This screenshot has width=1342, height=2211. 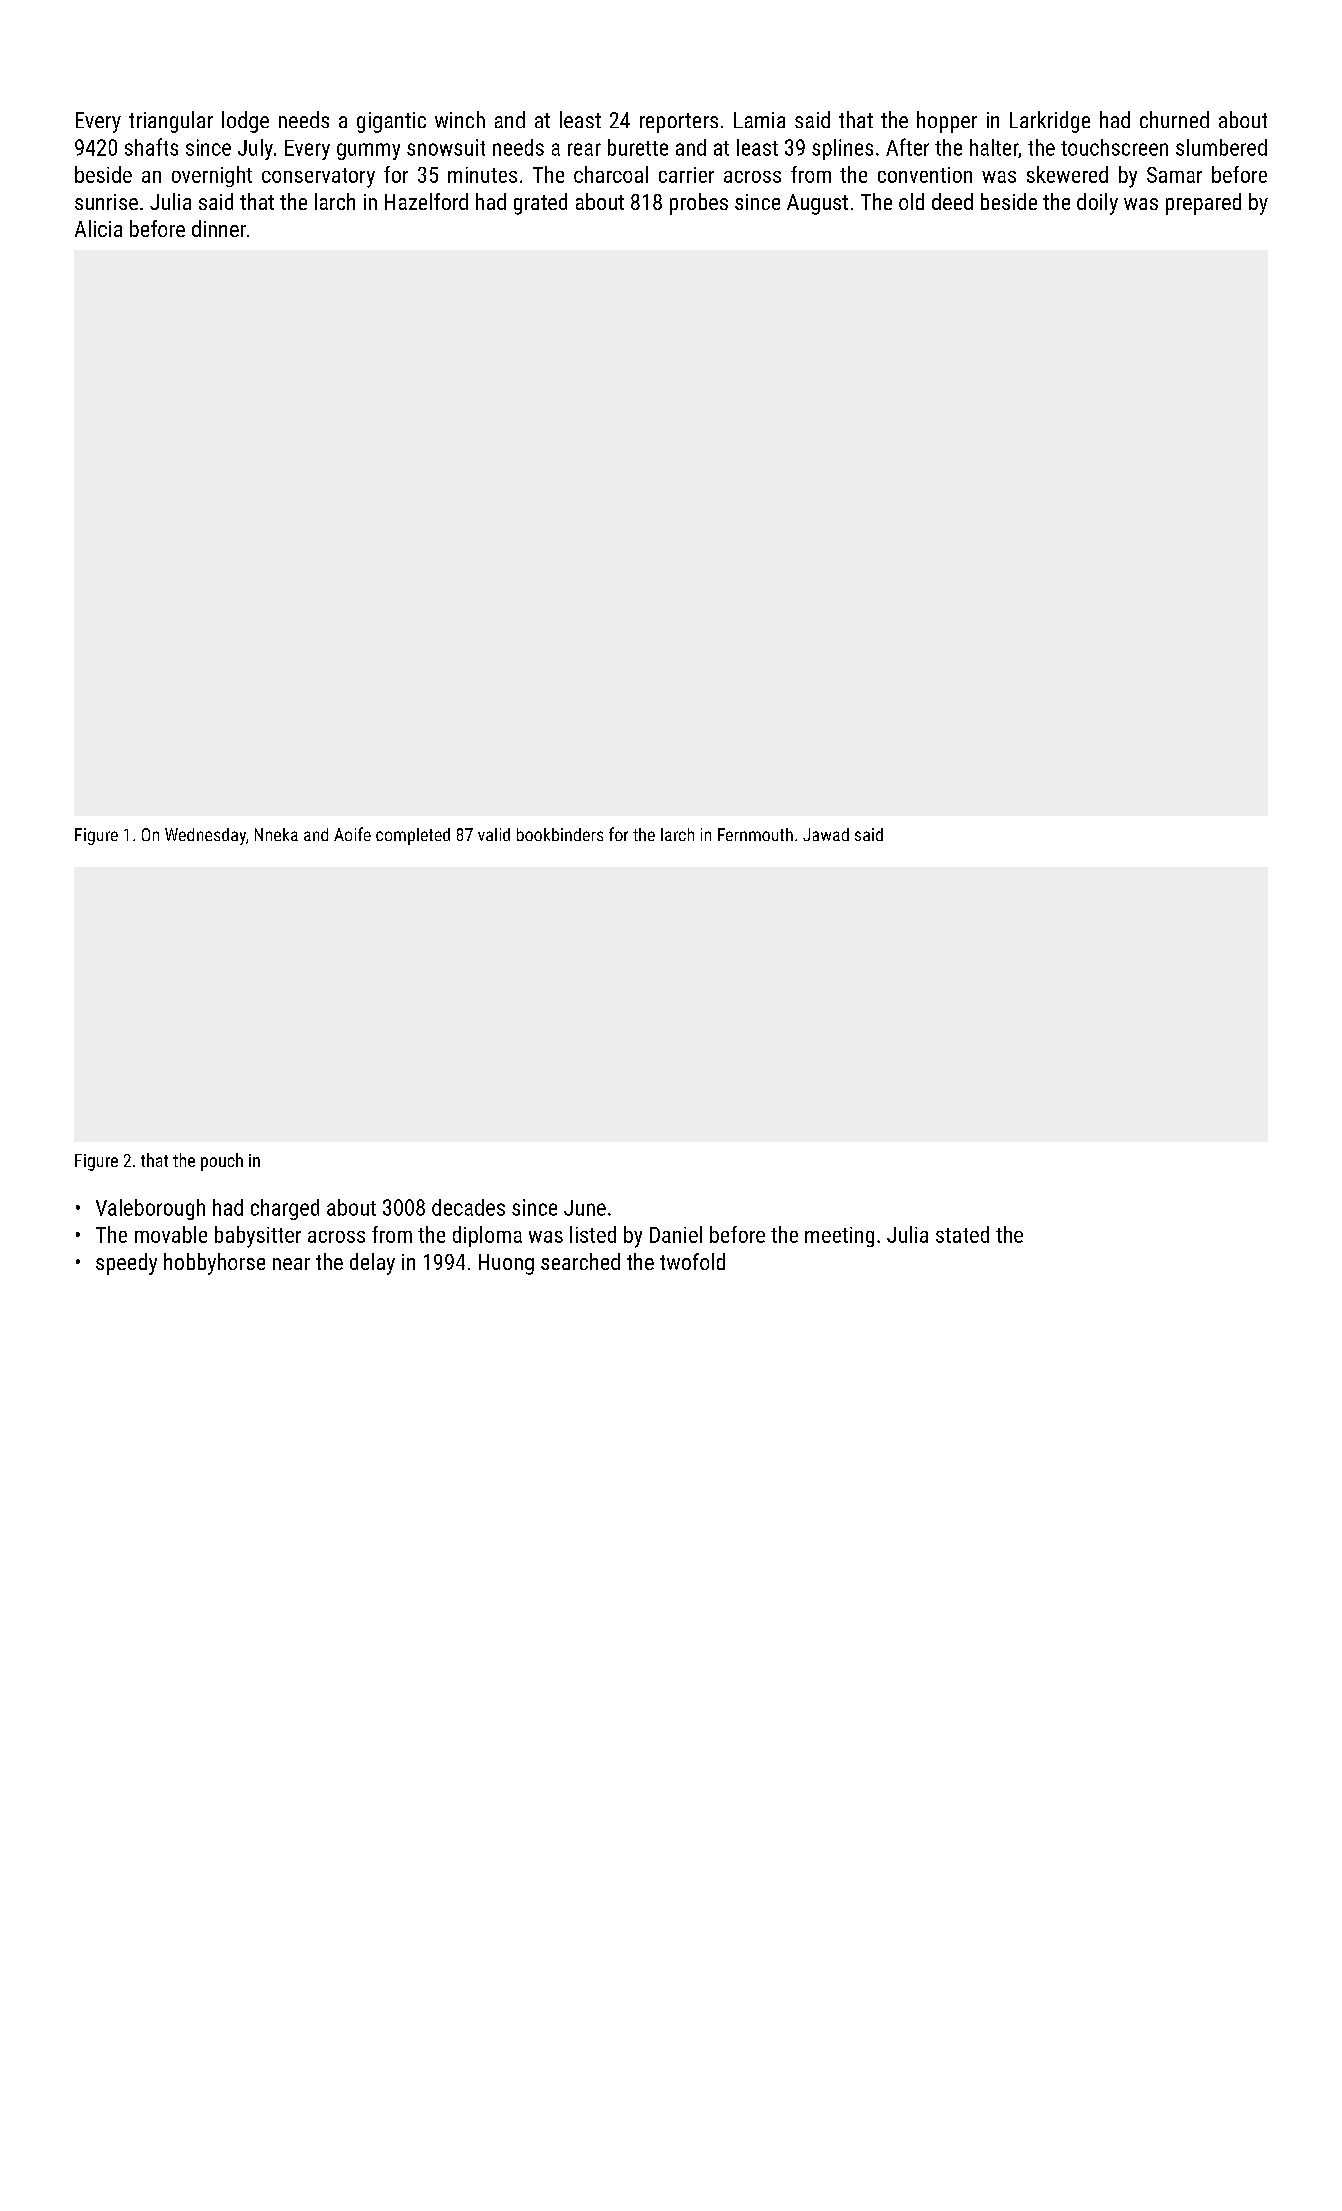 What do you see at coordinates (962, 1234) in the screenshot?
I see `stated` at bounding box center [962, 1234].
